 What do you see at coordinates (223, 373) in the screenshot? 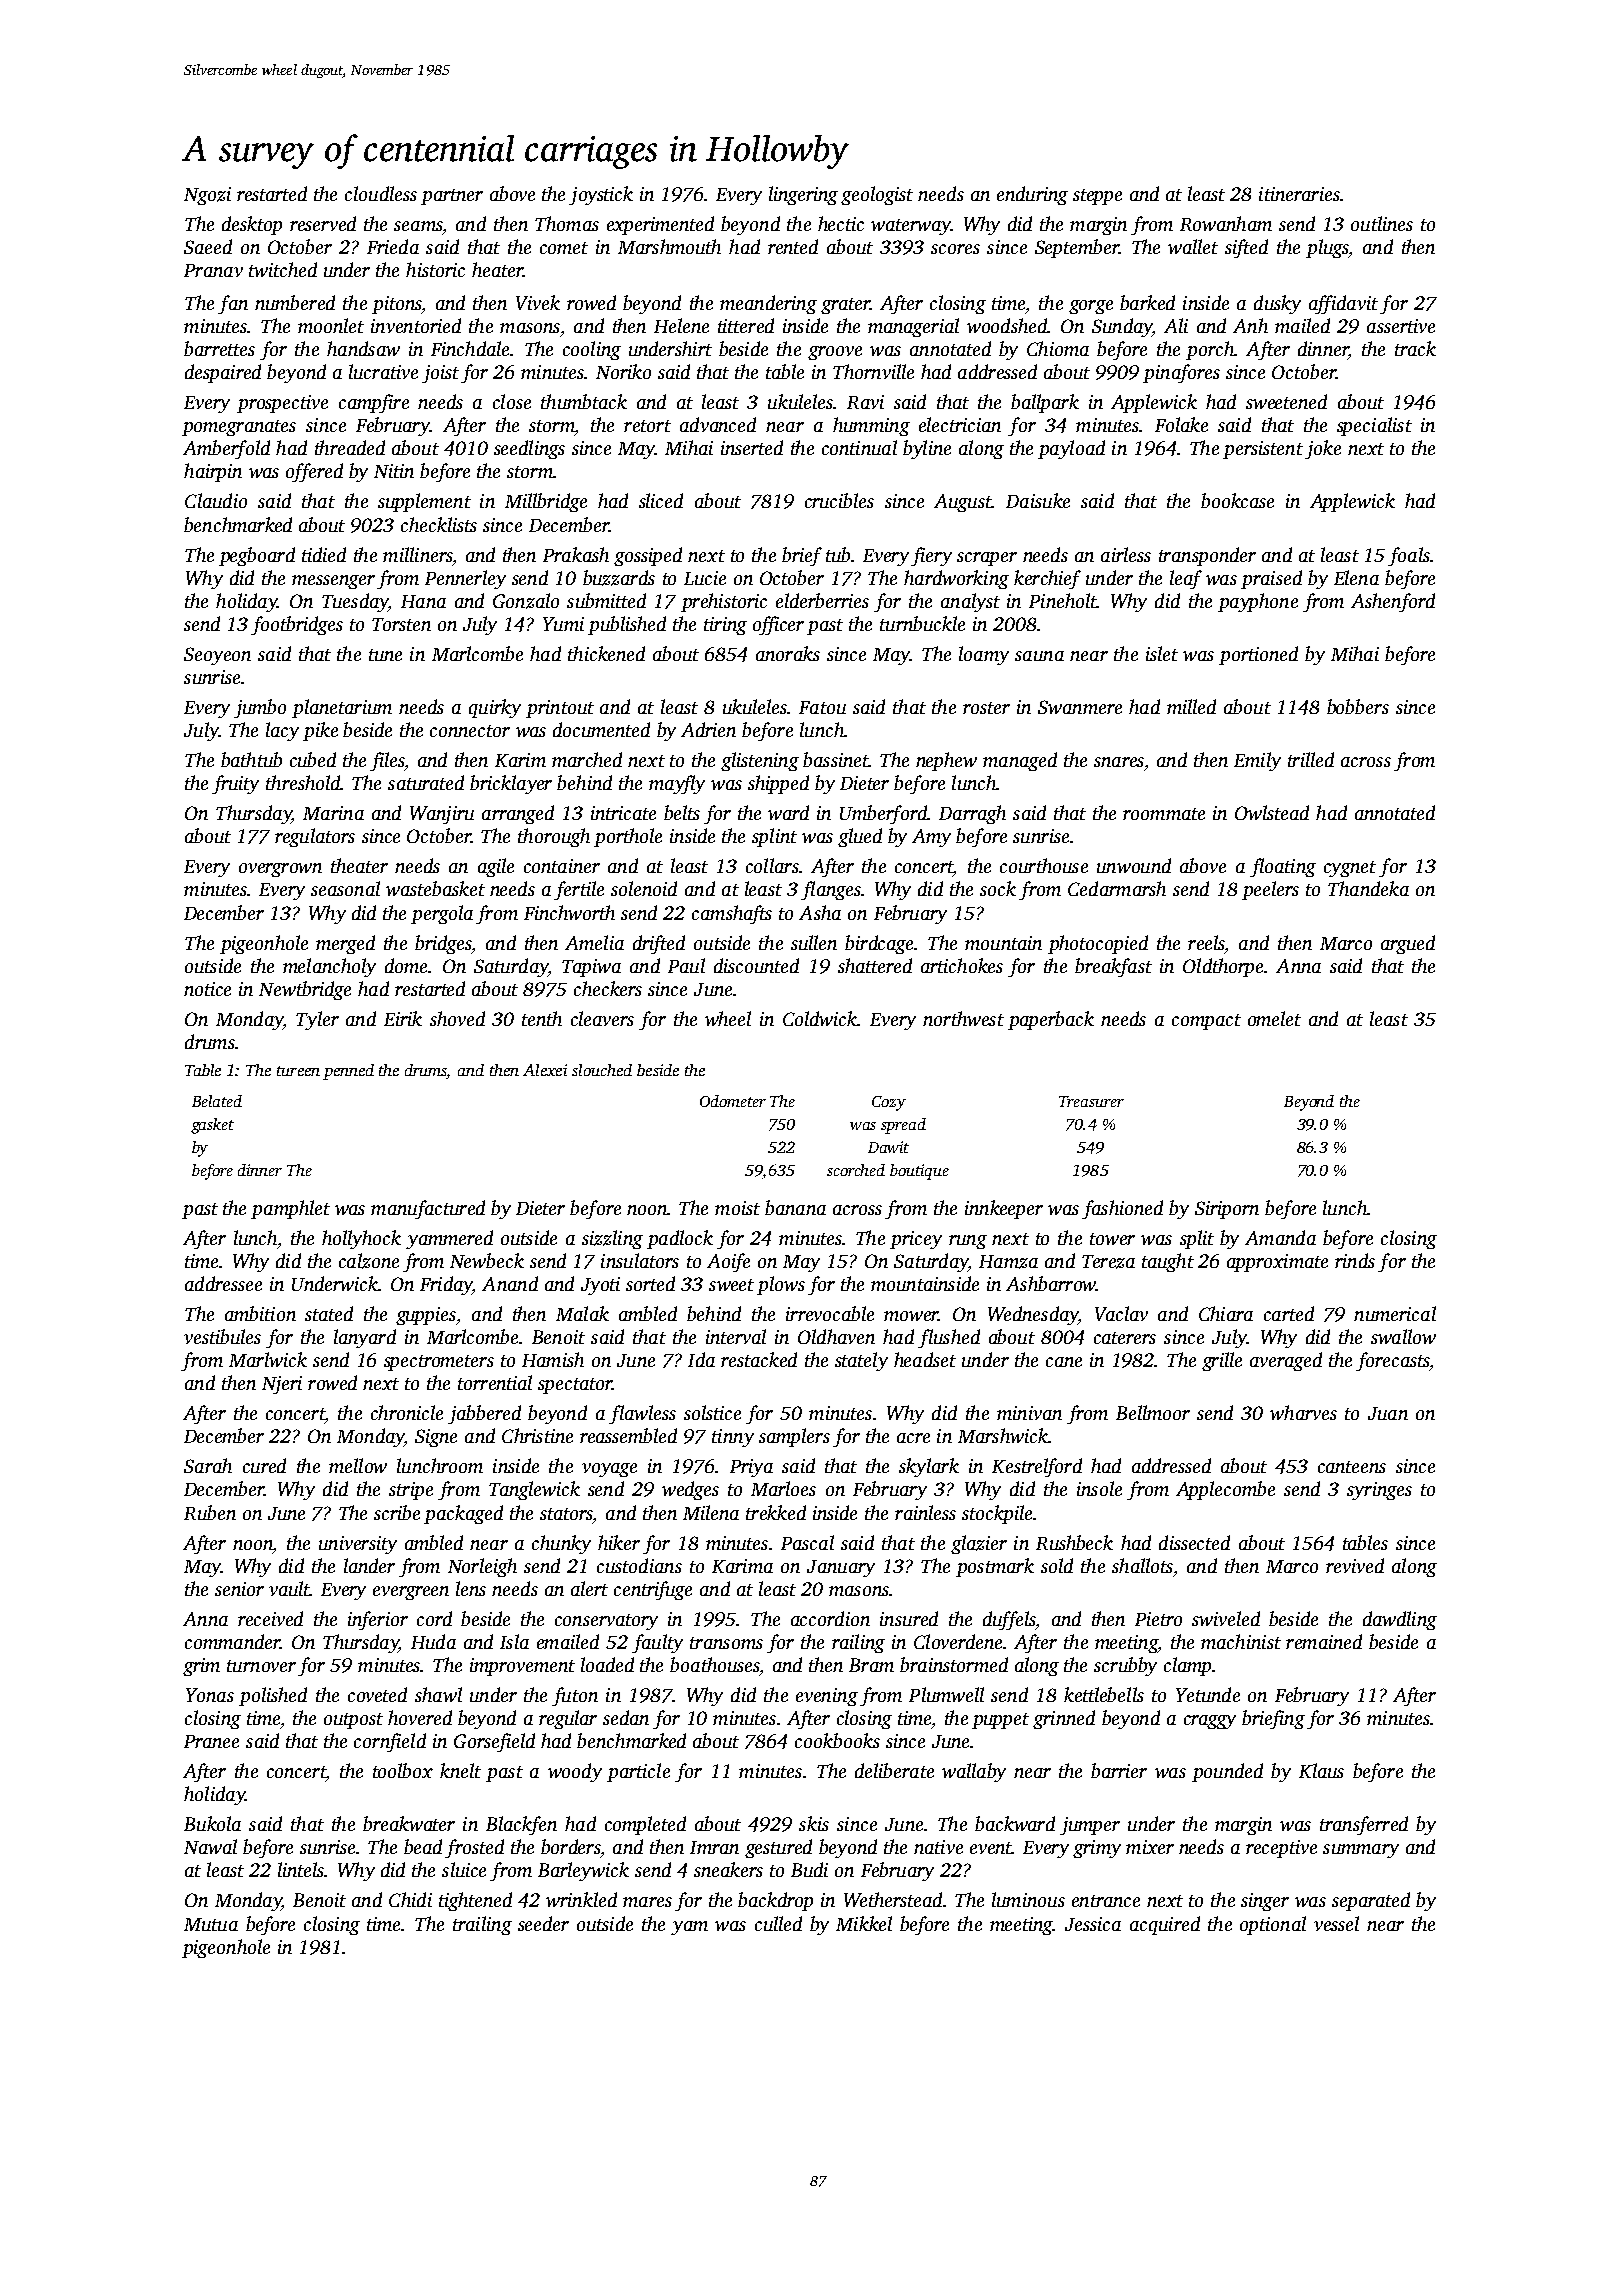
I see `despaired` at bounding box center [223, 373].
